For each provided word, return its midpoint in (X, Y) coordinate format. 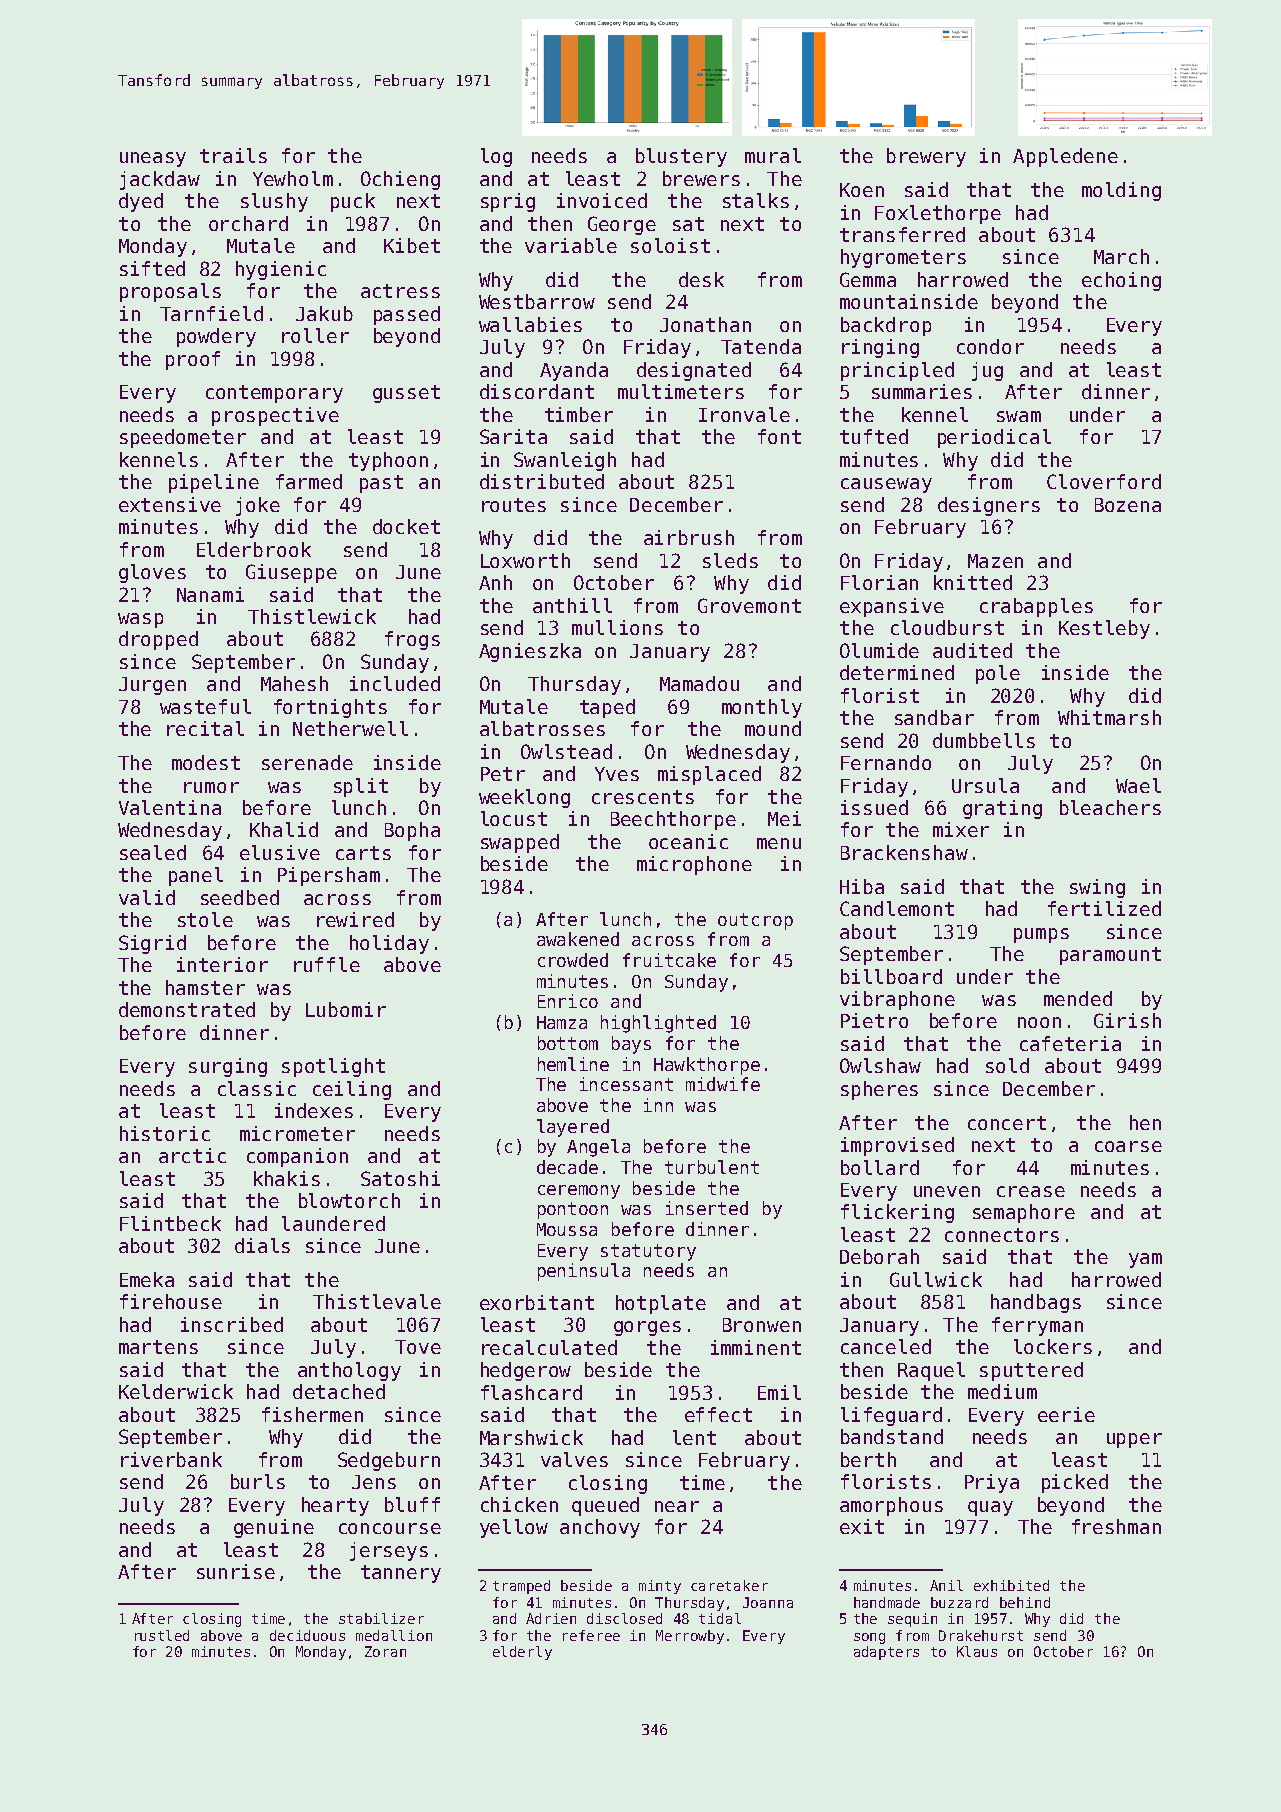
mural (773, 155)
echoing (1121, 281)
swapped (520, 843)
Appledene (1065, 157)
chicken (519, 1504)
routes (514, 505)
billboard (891, 976)
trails (233, 155)
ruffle (327, 964)
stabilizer (381, 1618)
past (381, 484)
